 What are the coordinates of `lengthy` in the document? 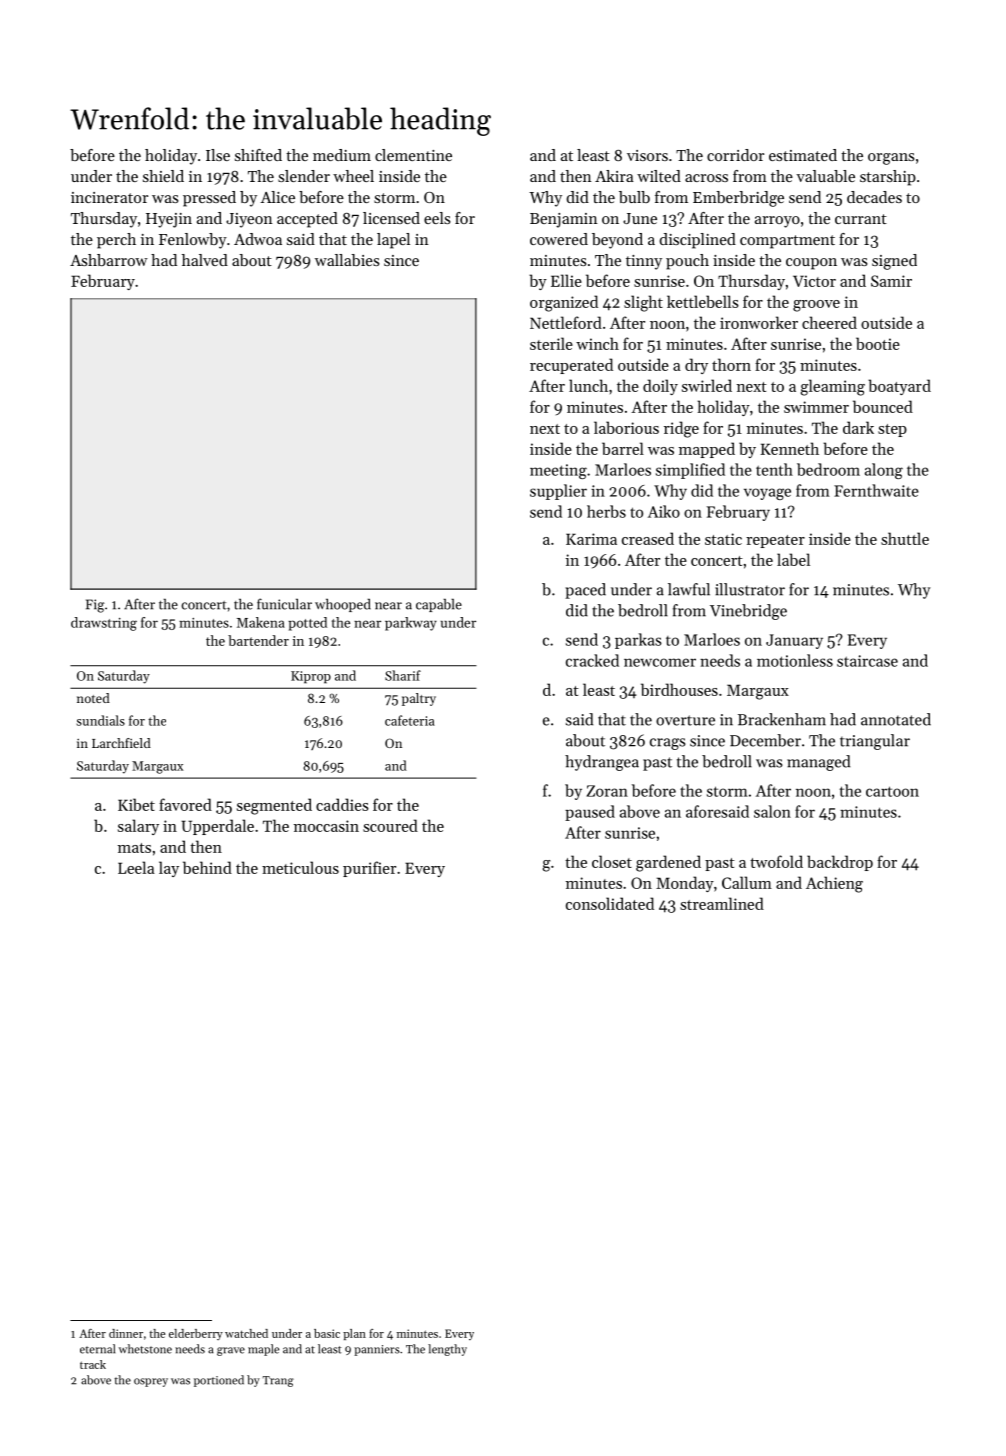 It's located at (447, 1350).
